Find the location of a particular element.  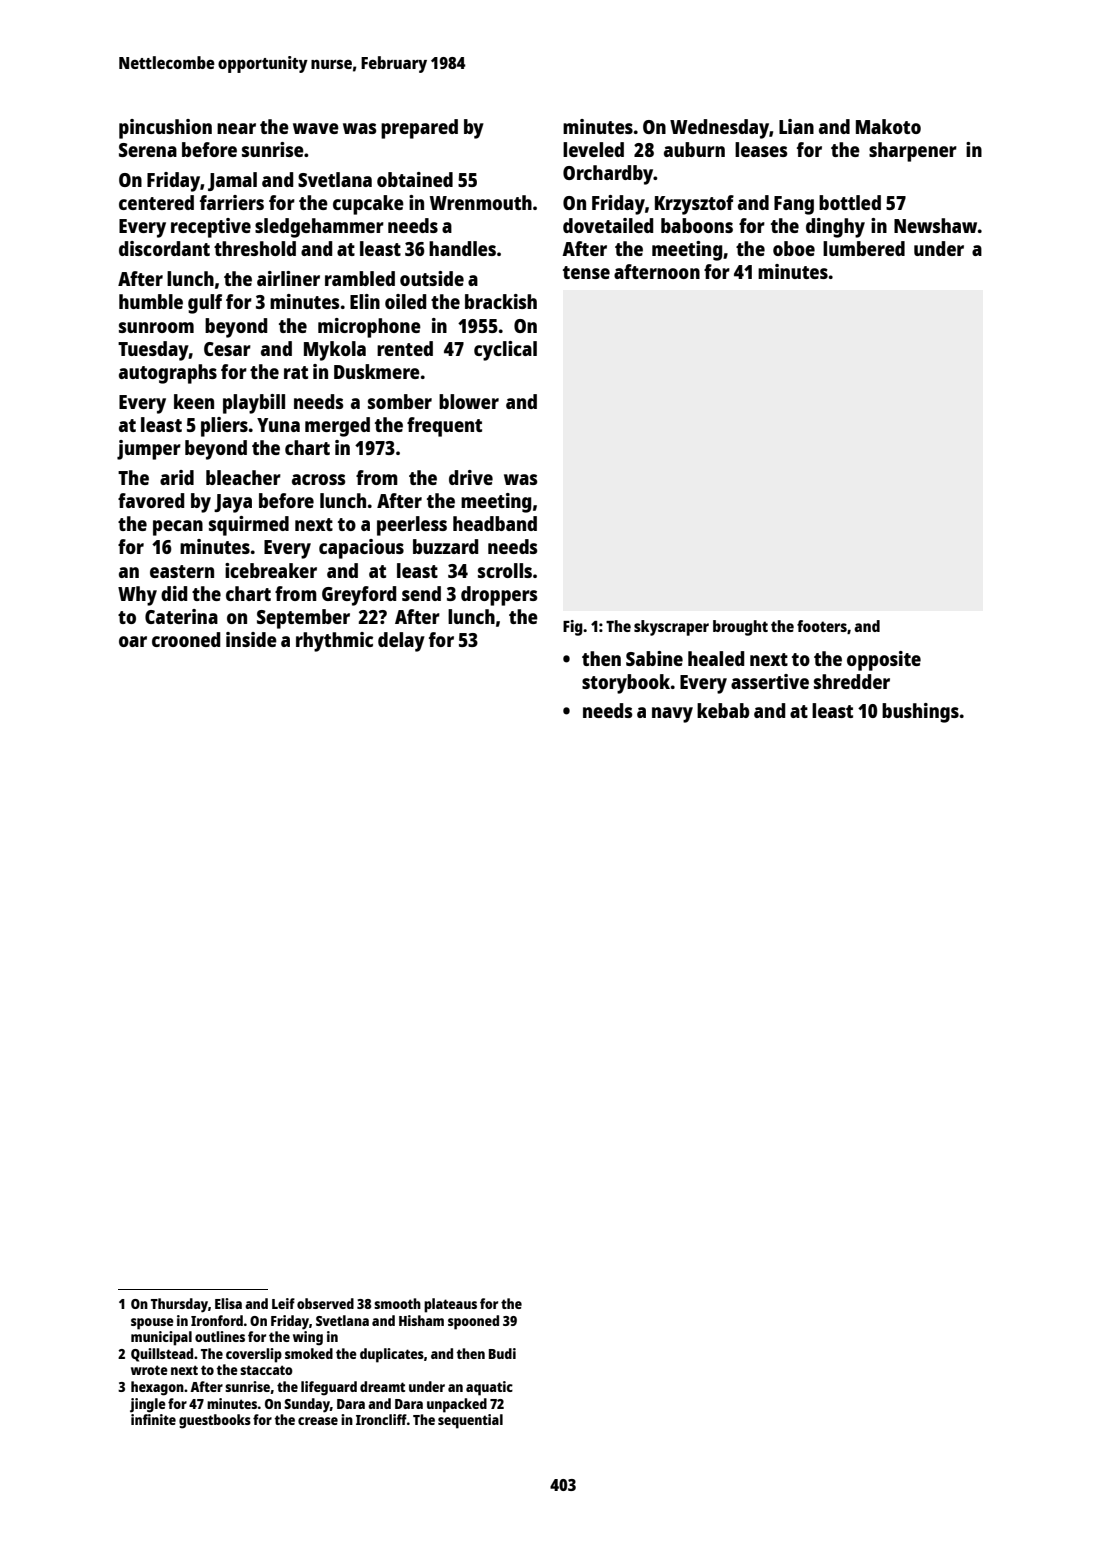

prepared is located at coordinates (419, 129).
